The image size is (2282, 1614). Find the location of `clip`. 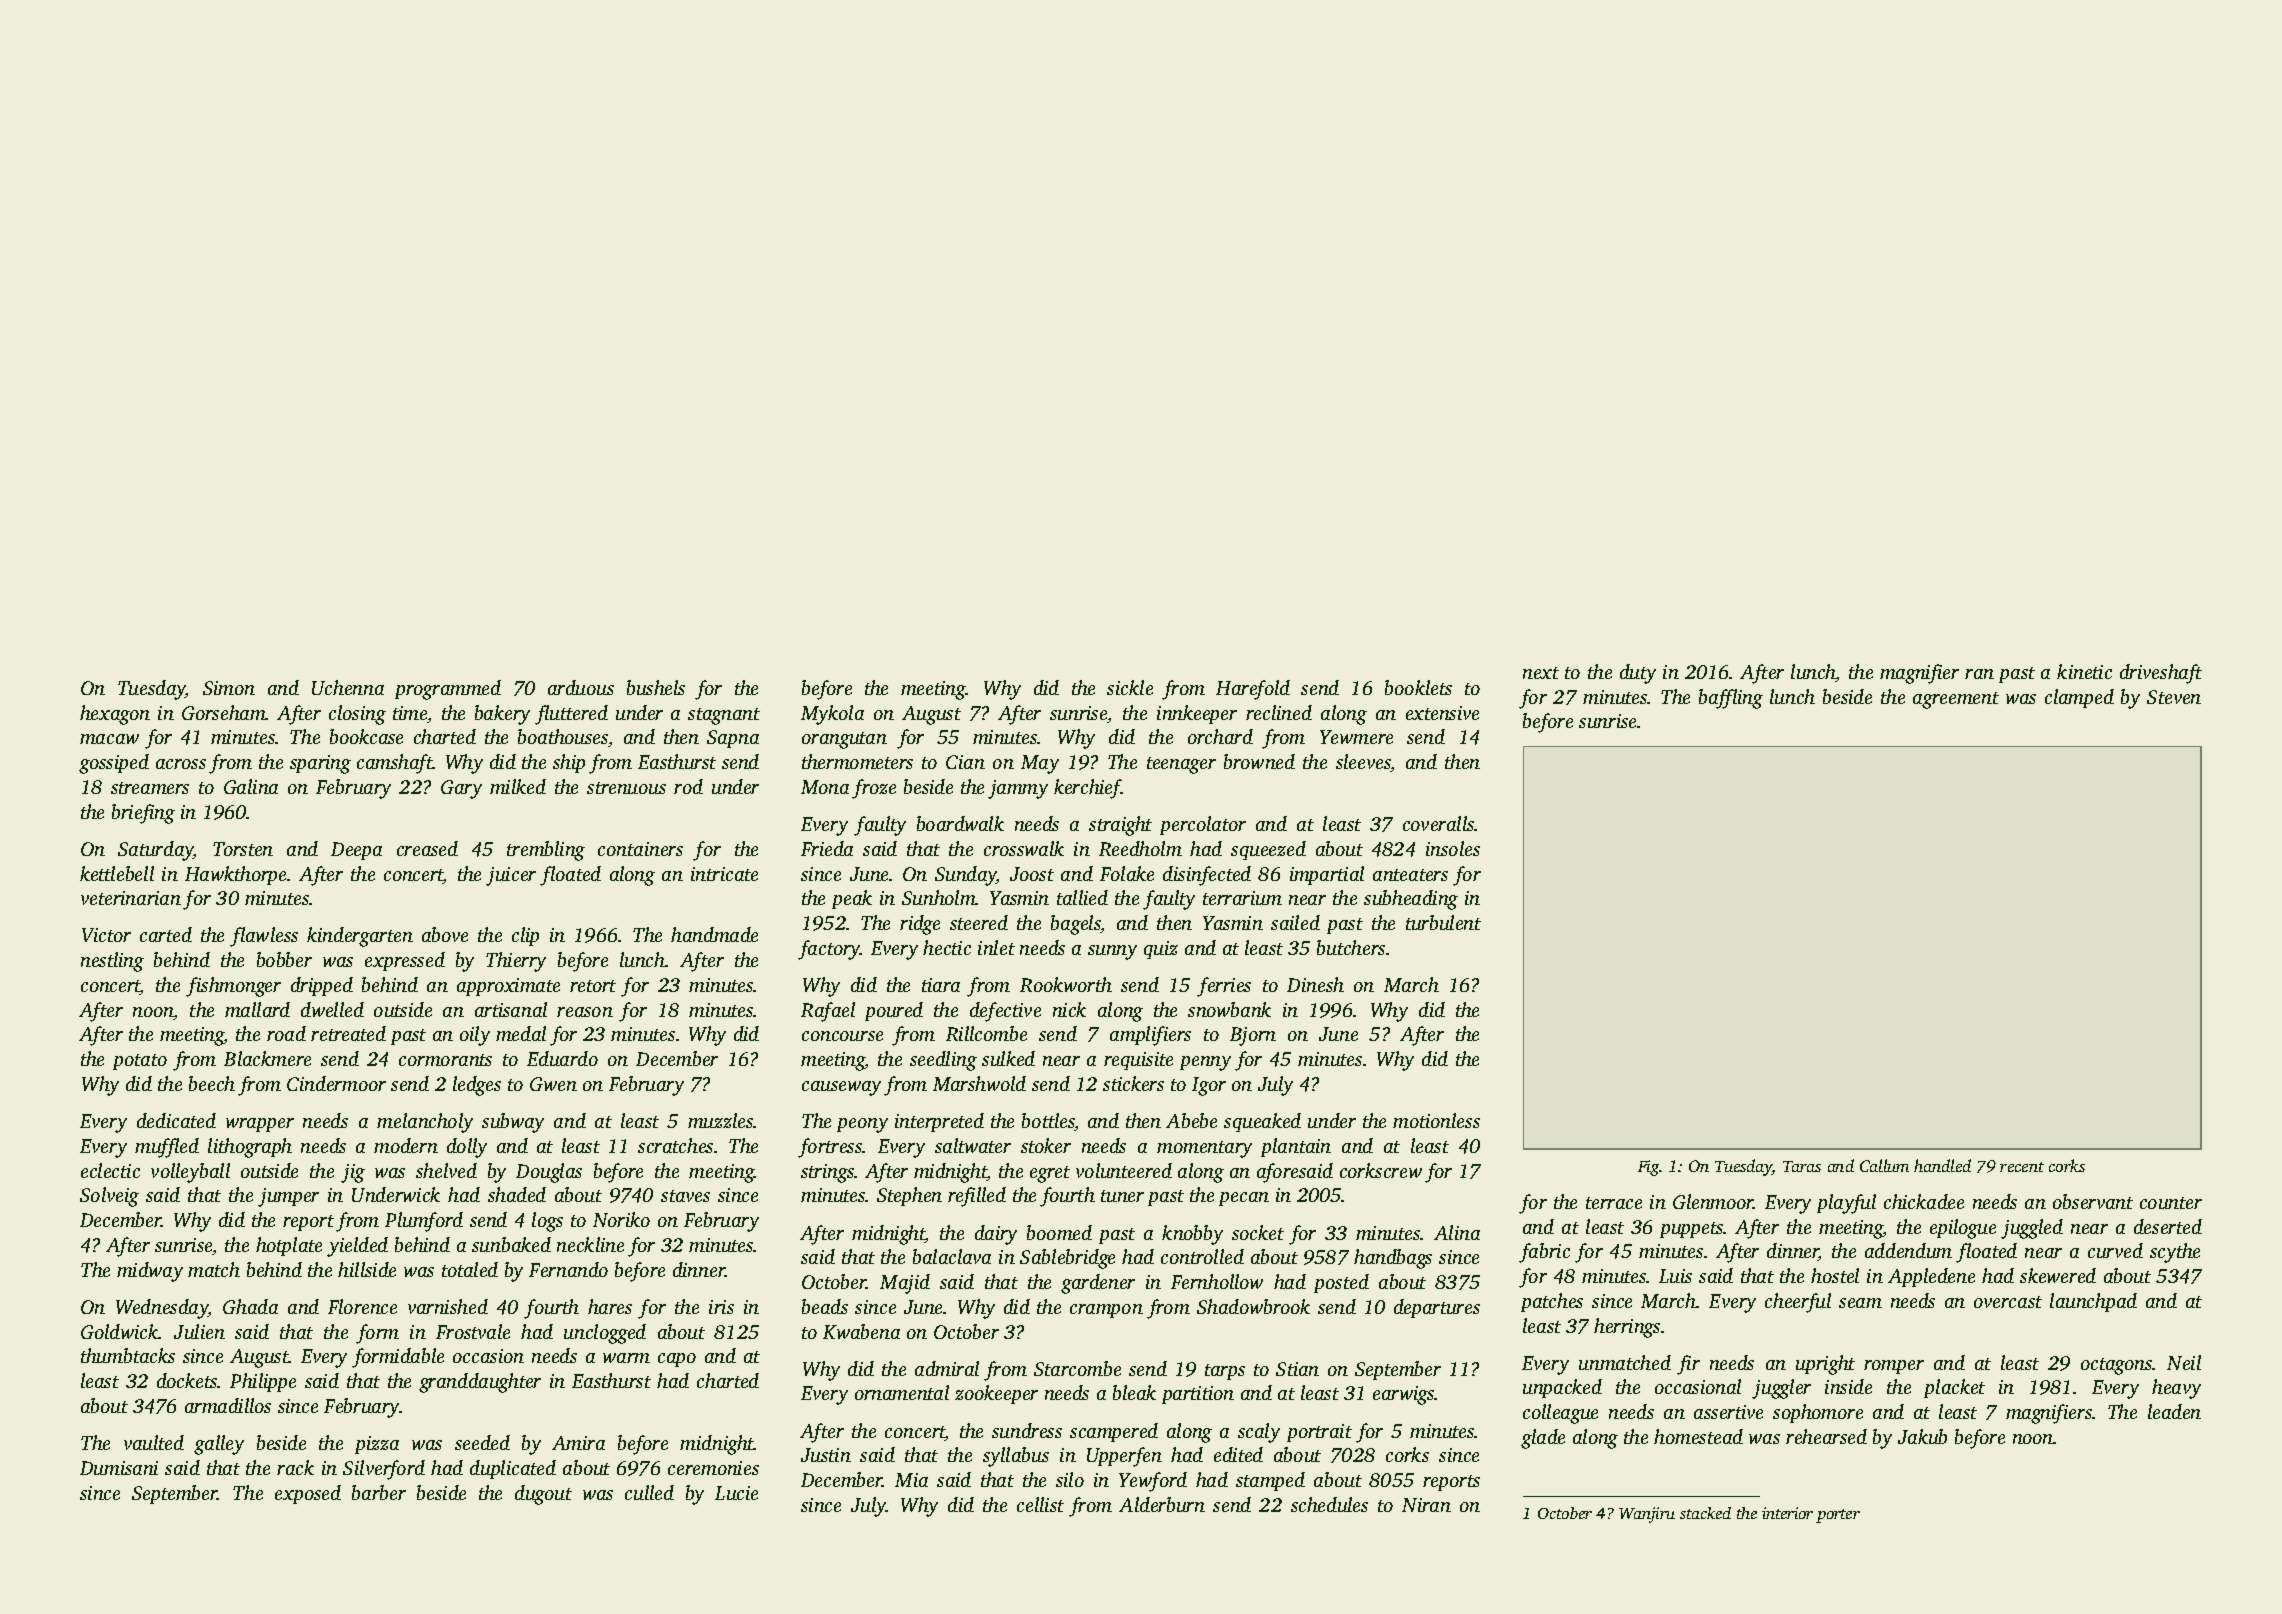

clip is located at coordinates (525, 936).
